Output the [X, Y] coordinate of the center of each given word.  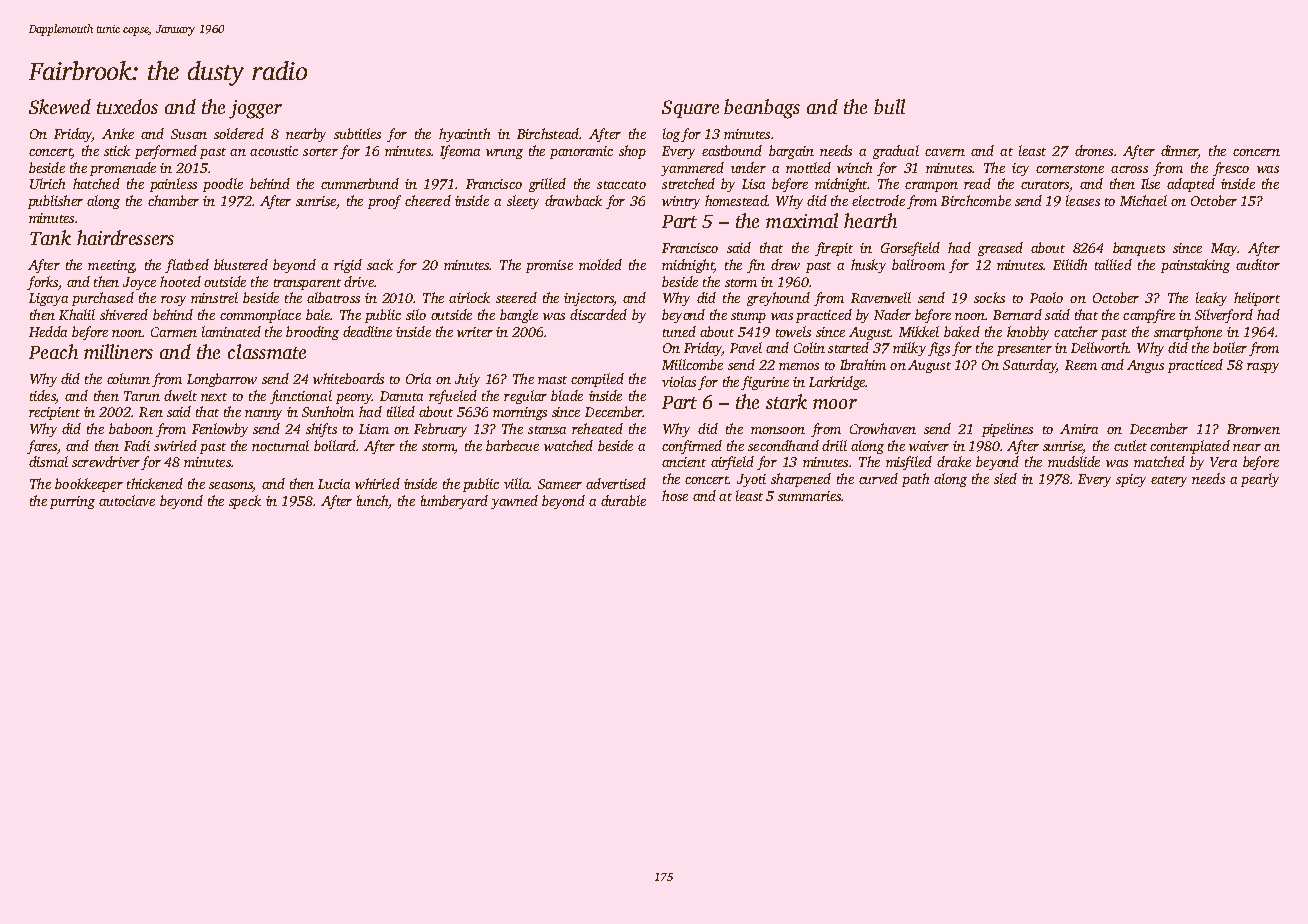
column [128, 378]
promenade [123, 169]
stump [748, 317]
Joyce [139, 283]
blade [567, 395]
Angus [1145, 366]
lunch [372, 500]
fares [42, 447]
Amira [1079, 429]
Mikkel [919, 331]
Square [690, 109]
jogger [255, 109]
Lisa [753, 184]
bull [889, 106]
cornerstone [1070, 169]
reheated [597, 428]
